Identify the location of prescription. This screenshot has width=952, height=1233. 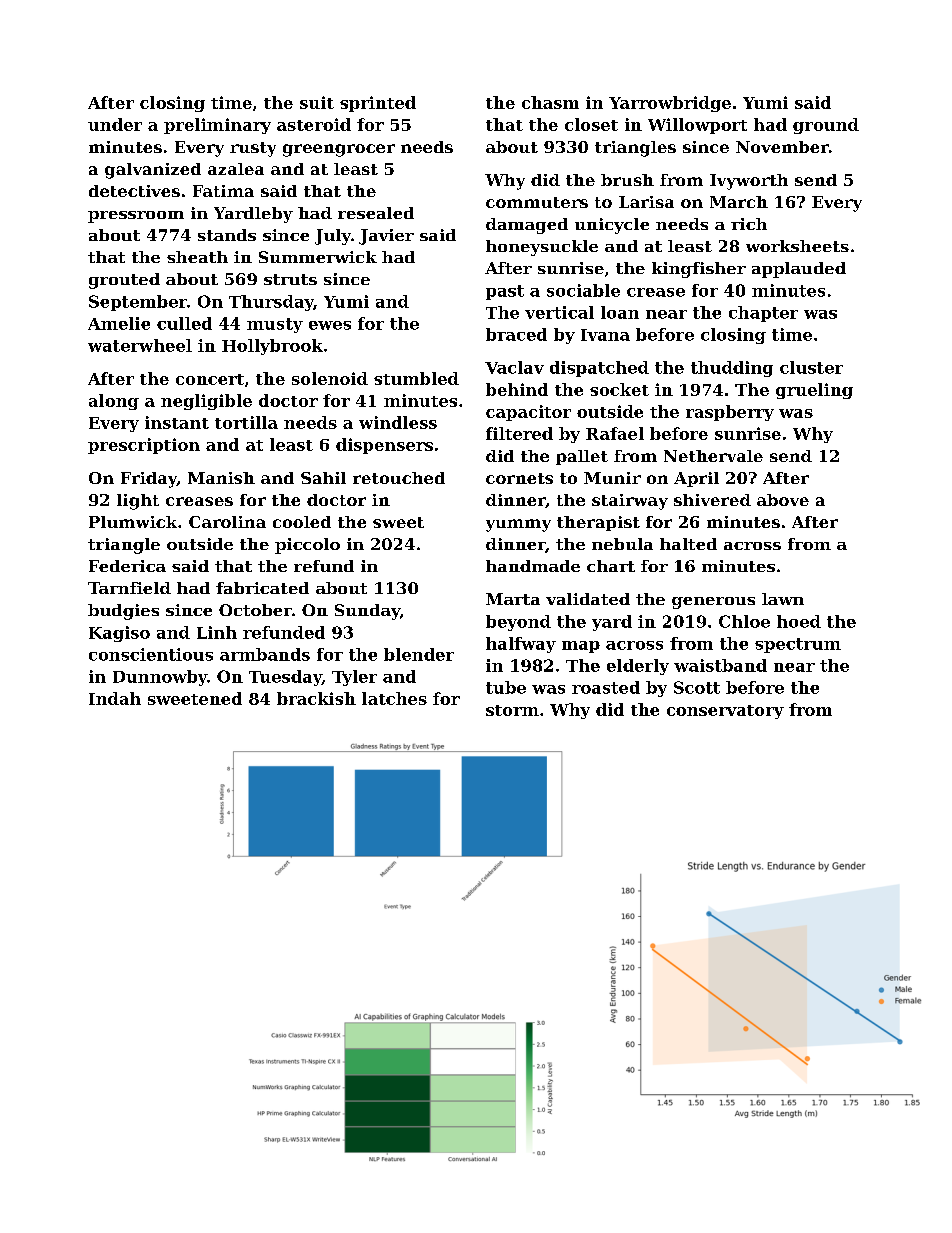
(144, 446).
